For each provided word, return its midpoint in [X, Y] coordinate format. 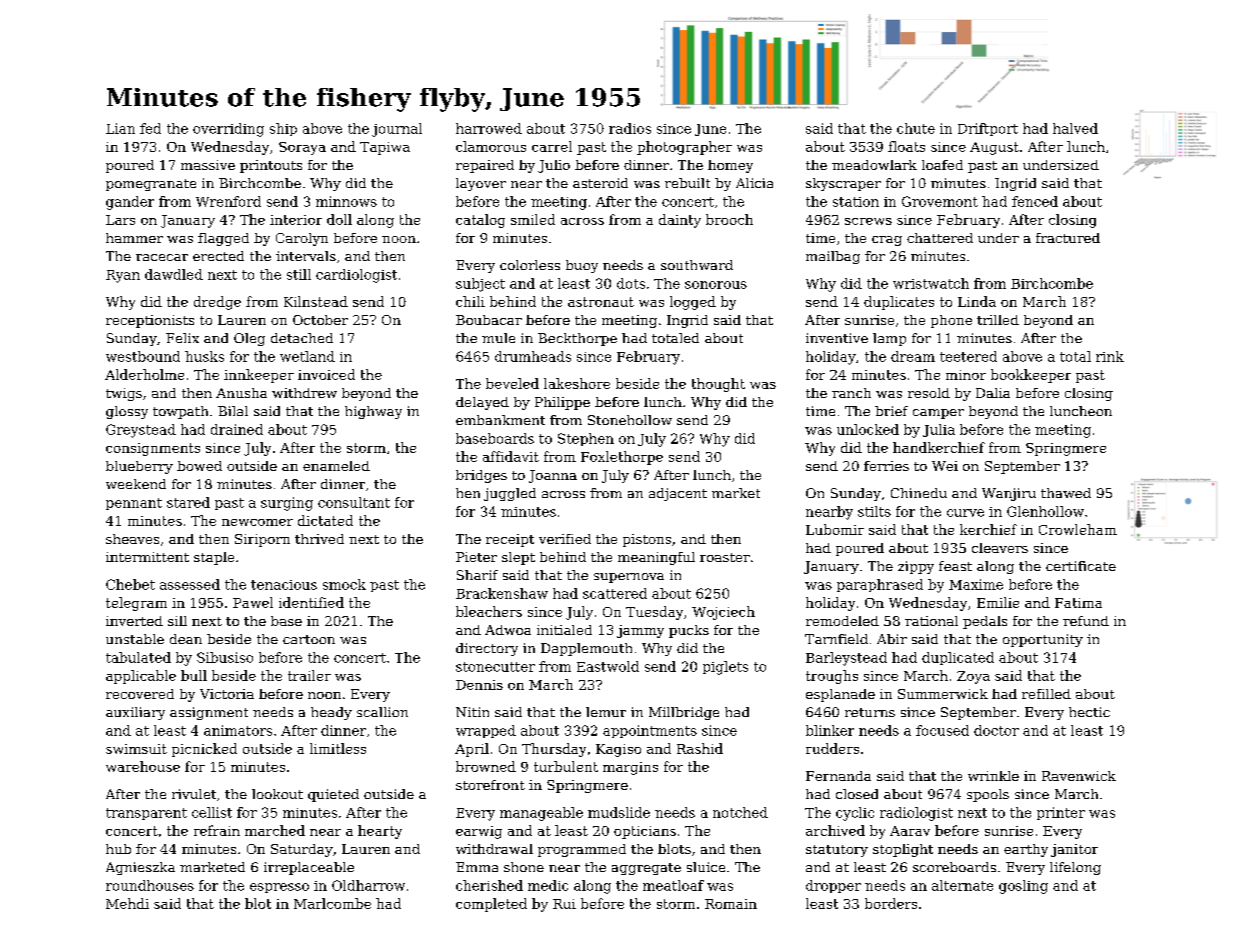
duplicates [899, 303]
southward [697, 265]
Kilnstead [316, 301]
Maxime [976, 584]
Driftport [988, 129]
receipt [510, 540]
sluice [706, 867]
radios [630, 128]
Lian [120, 128]
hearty [380, 832]
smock [344, 584]
